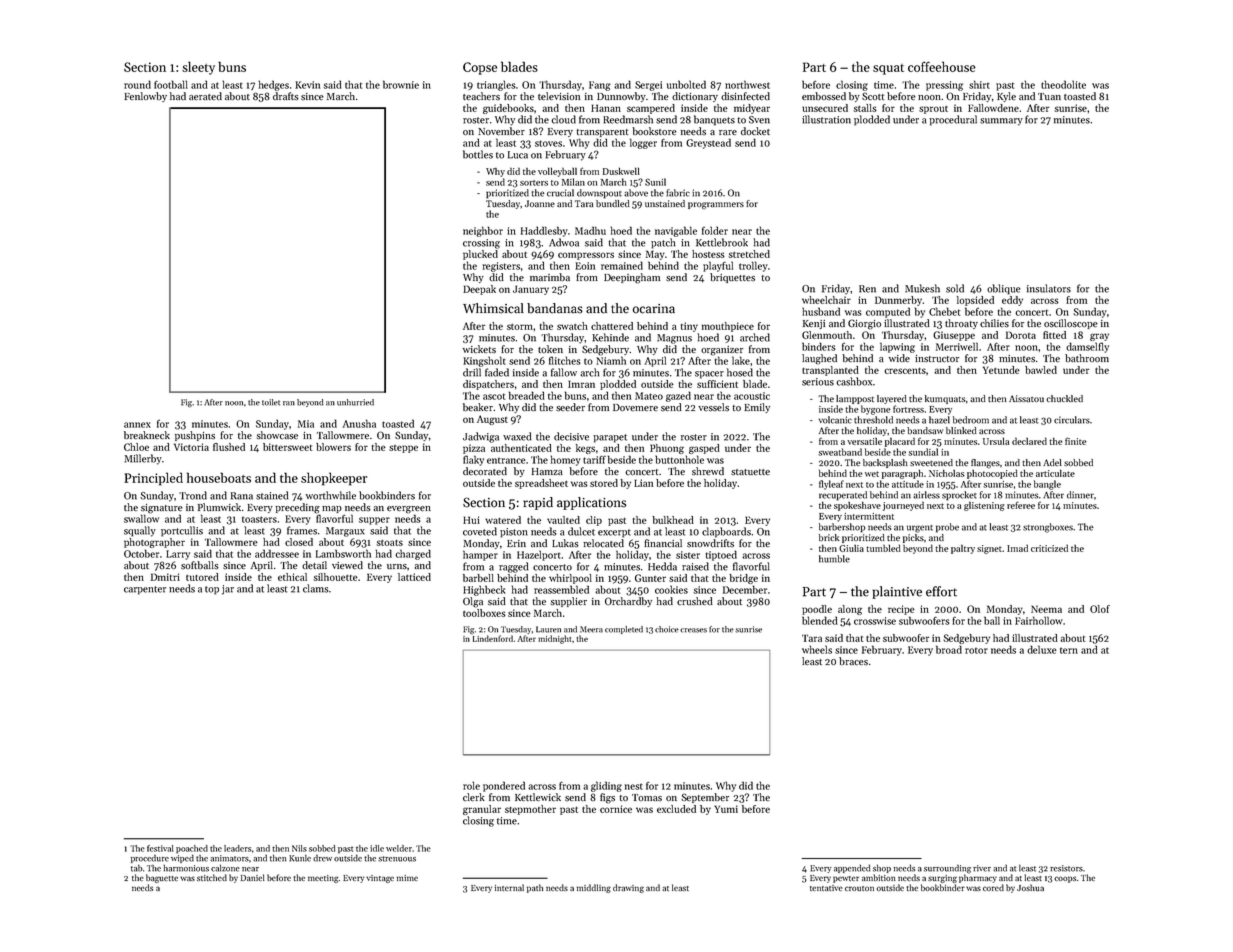 This screenshot has width=1233, height=952. I want to click on carpenter, so click(145, 590).
